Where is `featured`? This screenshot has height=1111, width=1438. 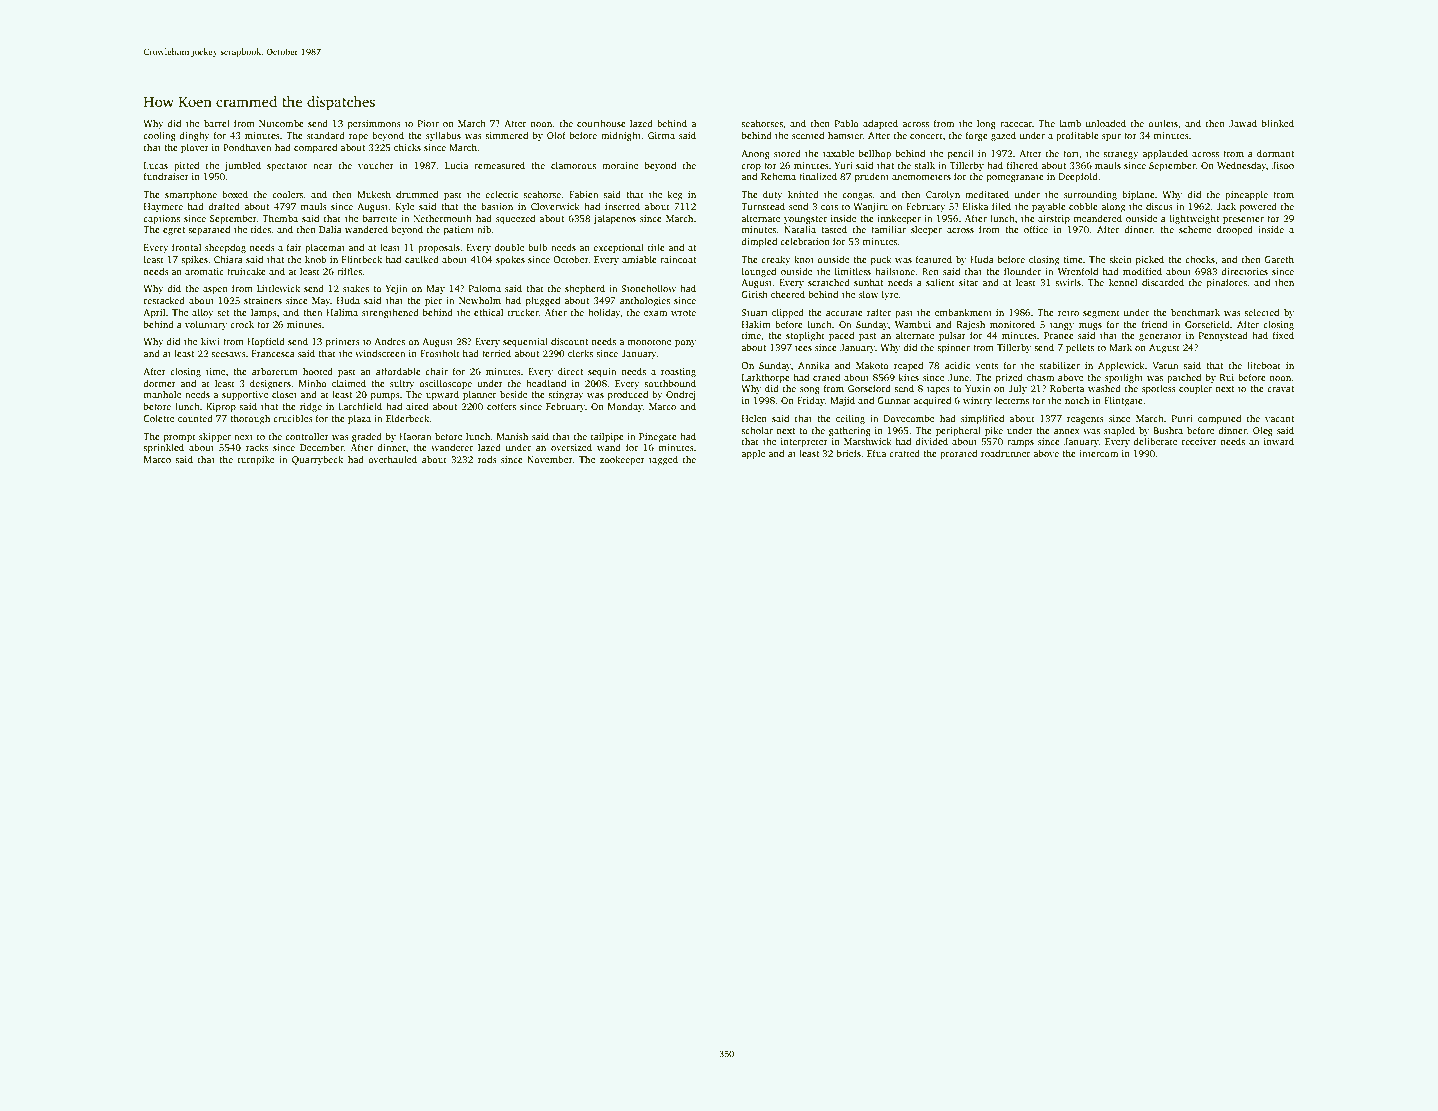
featured is located at coordinates (934, 259).
